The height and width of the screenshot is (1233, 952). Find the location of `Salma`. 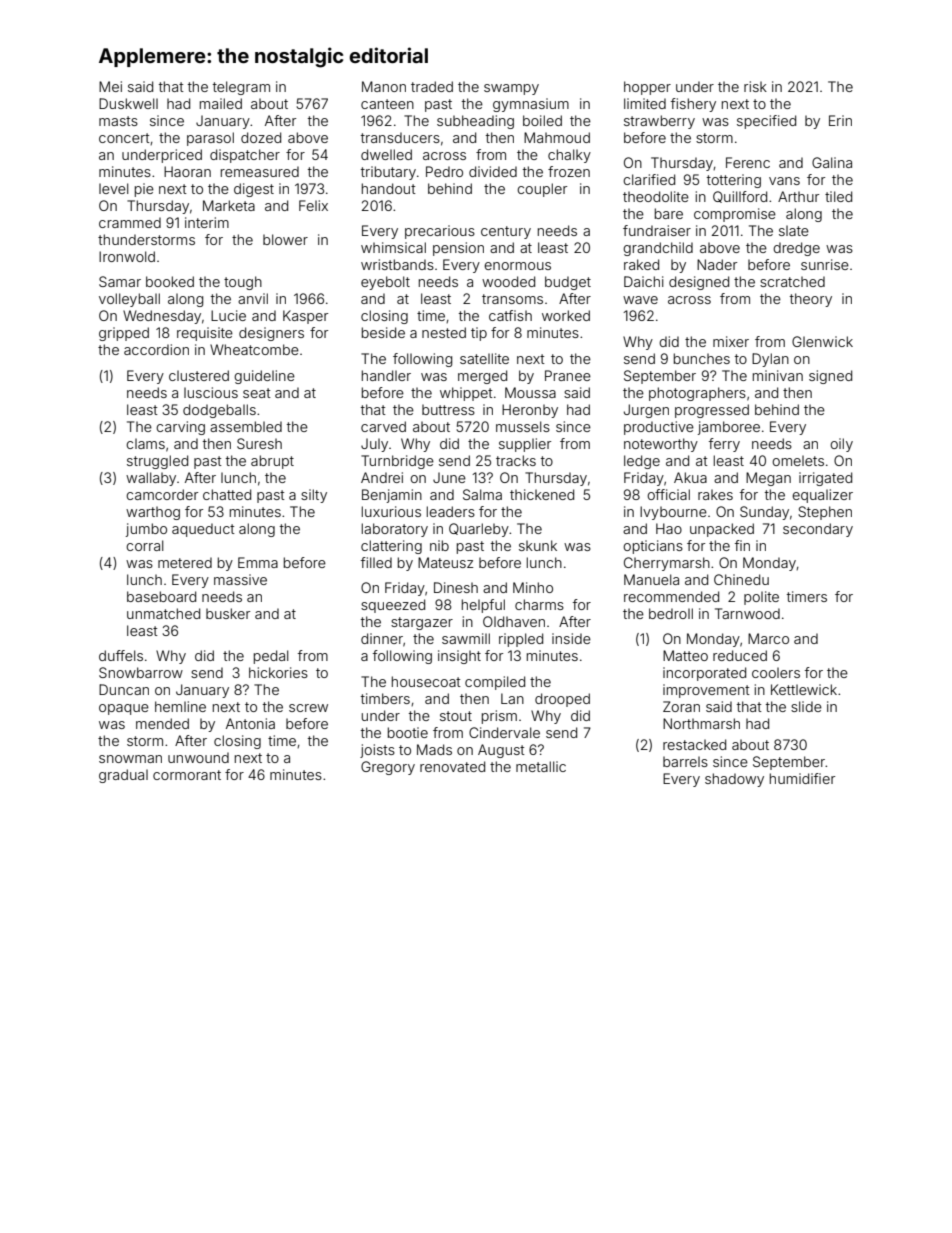

Salma is located at coordinates (482, 494).
